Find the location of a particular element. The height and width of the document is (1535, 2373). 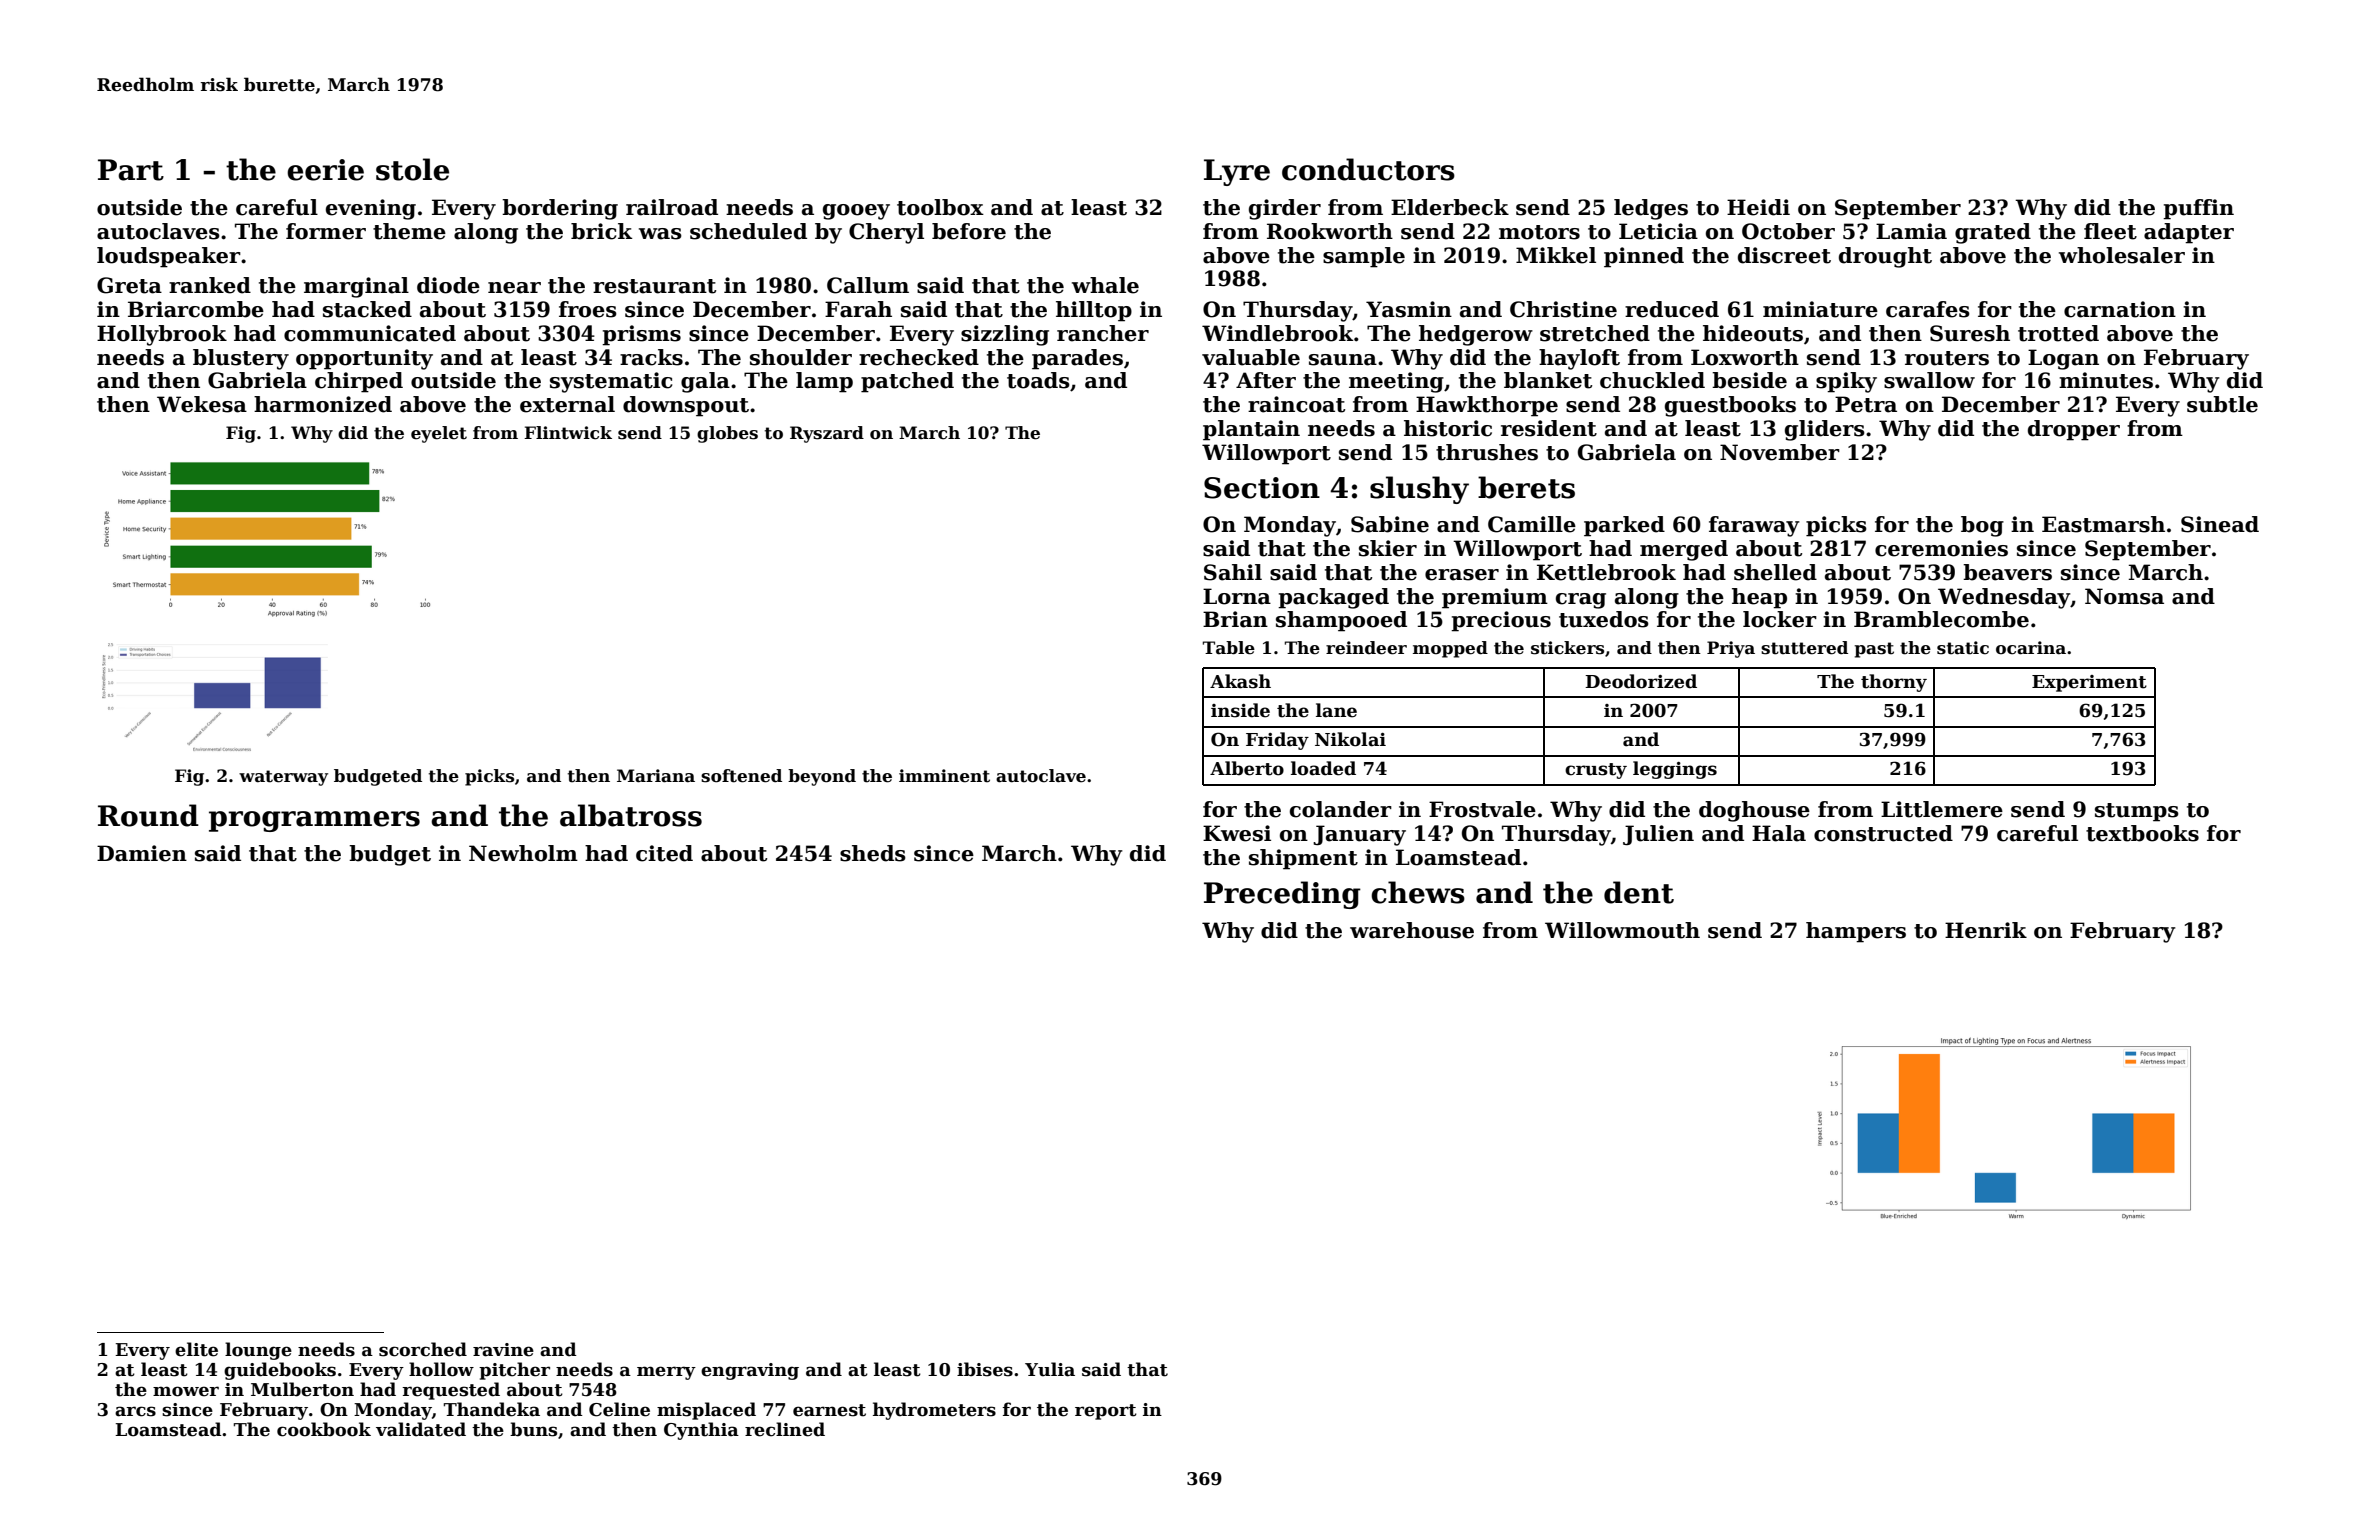

loudspeaker is located at coordinates (169, 257).
